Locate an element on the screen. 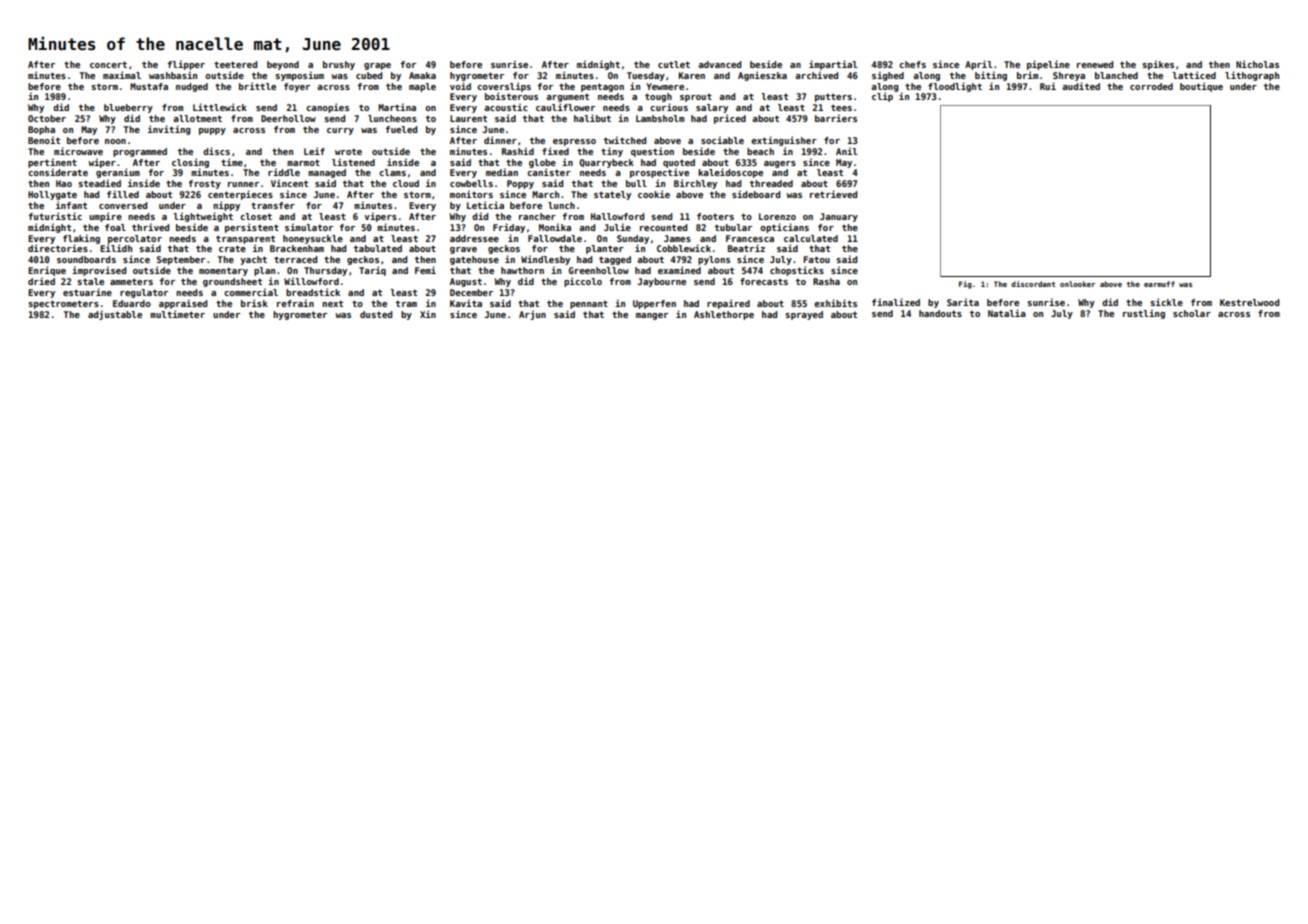  futuristic is located at coordinates (55, 216).
